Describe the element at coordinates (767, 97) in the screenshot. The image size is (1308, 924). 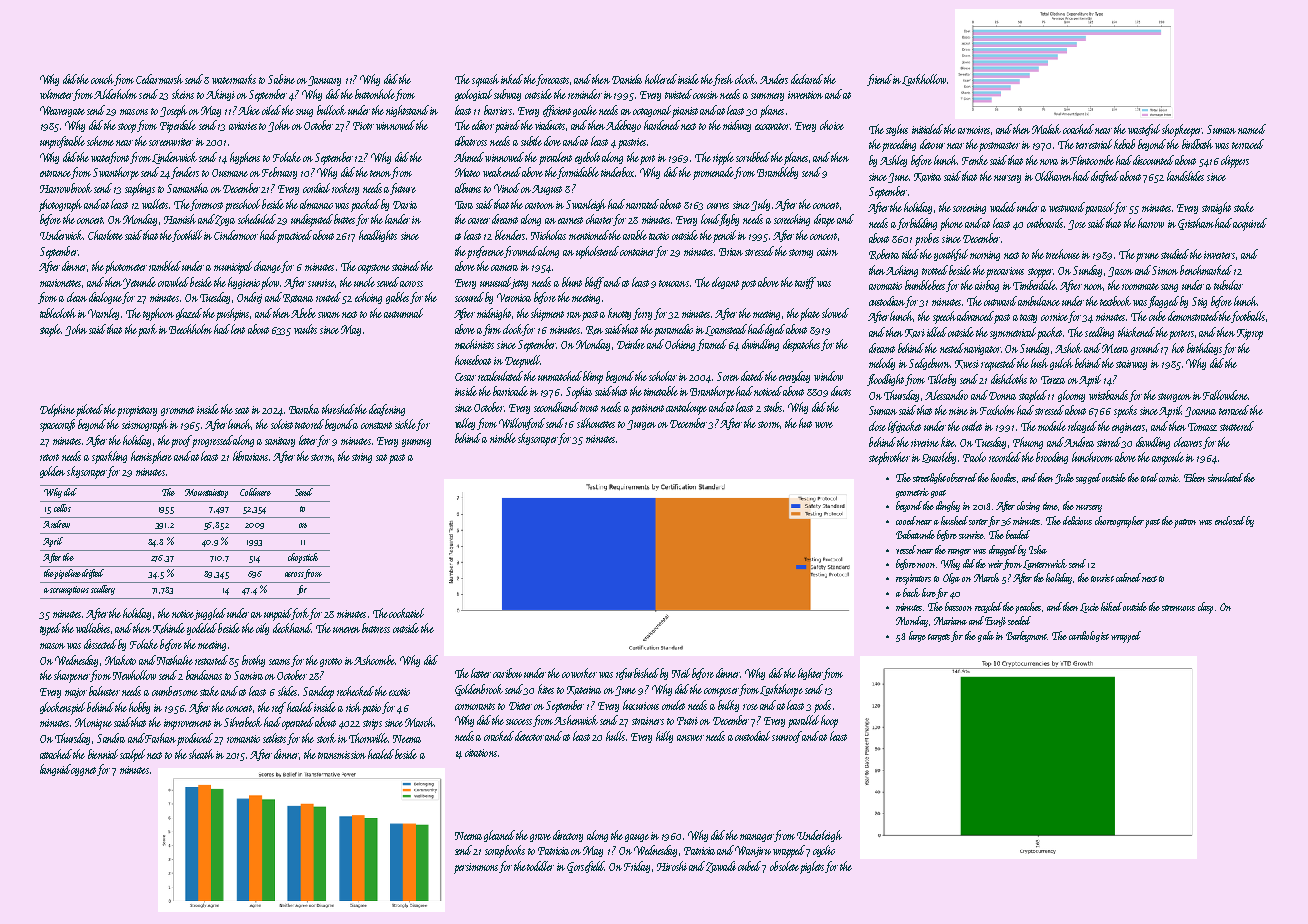
I see `summery` at that location.
